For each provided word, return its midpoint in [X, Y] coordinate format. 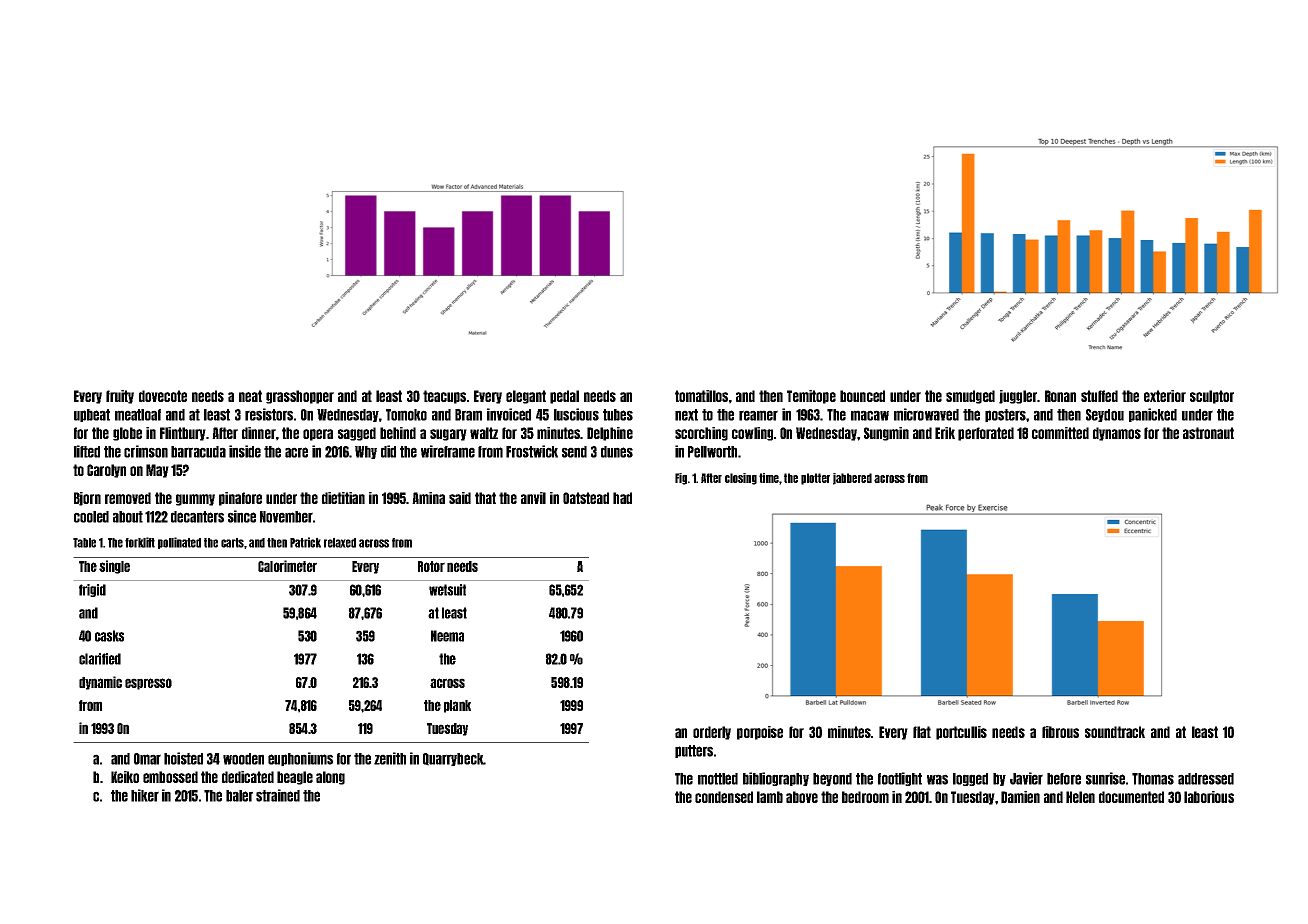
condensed [724, 797]
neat [250, 396]
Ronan [1060, 396]
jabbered [852, 479]
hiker [145, 795]
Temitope [811, 397]
